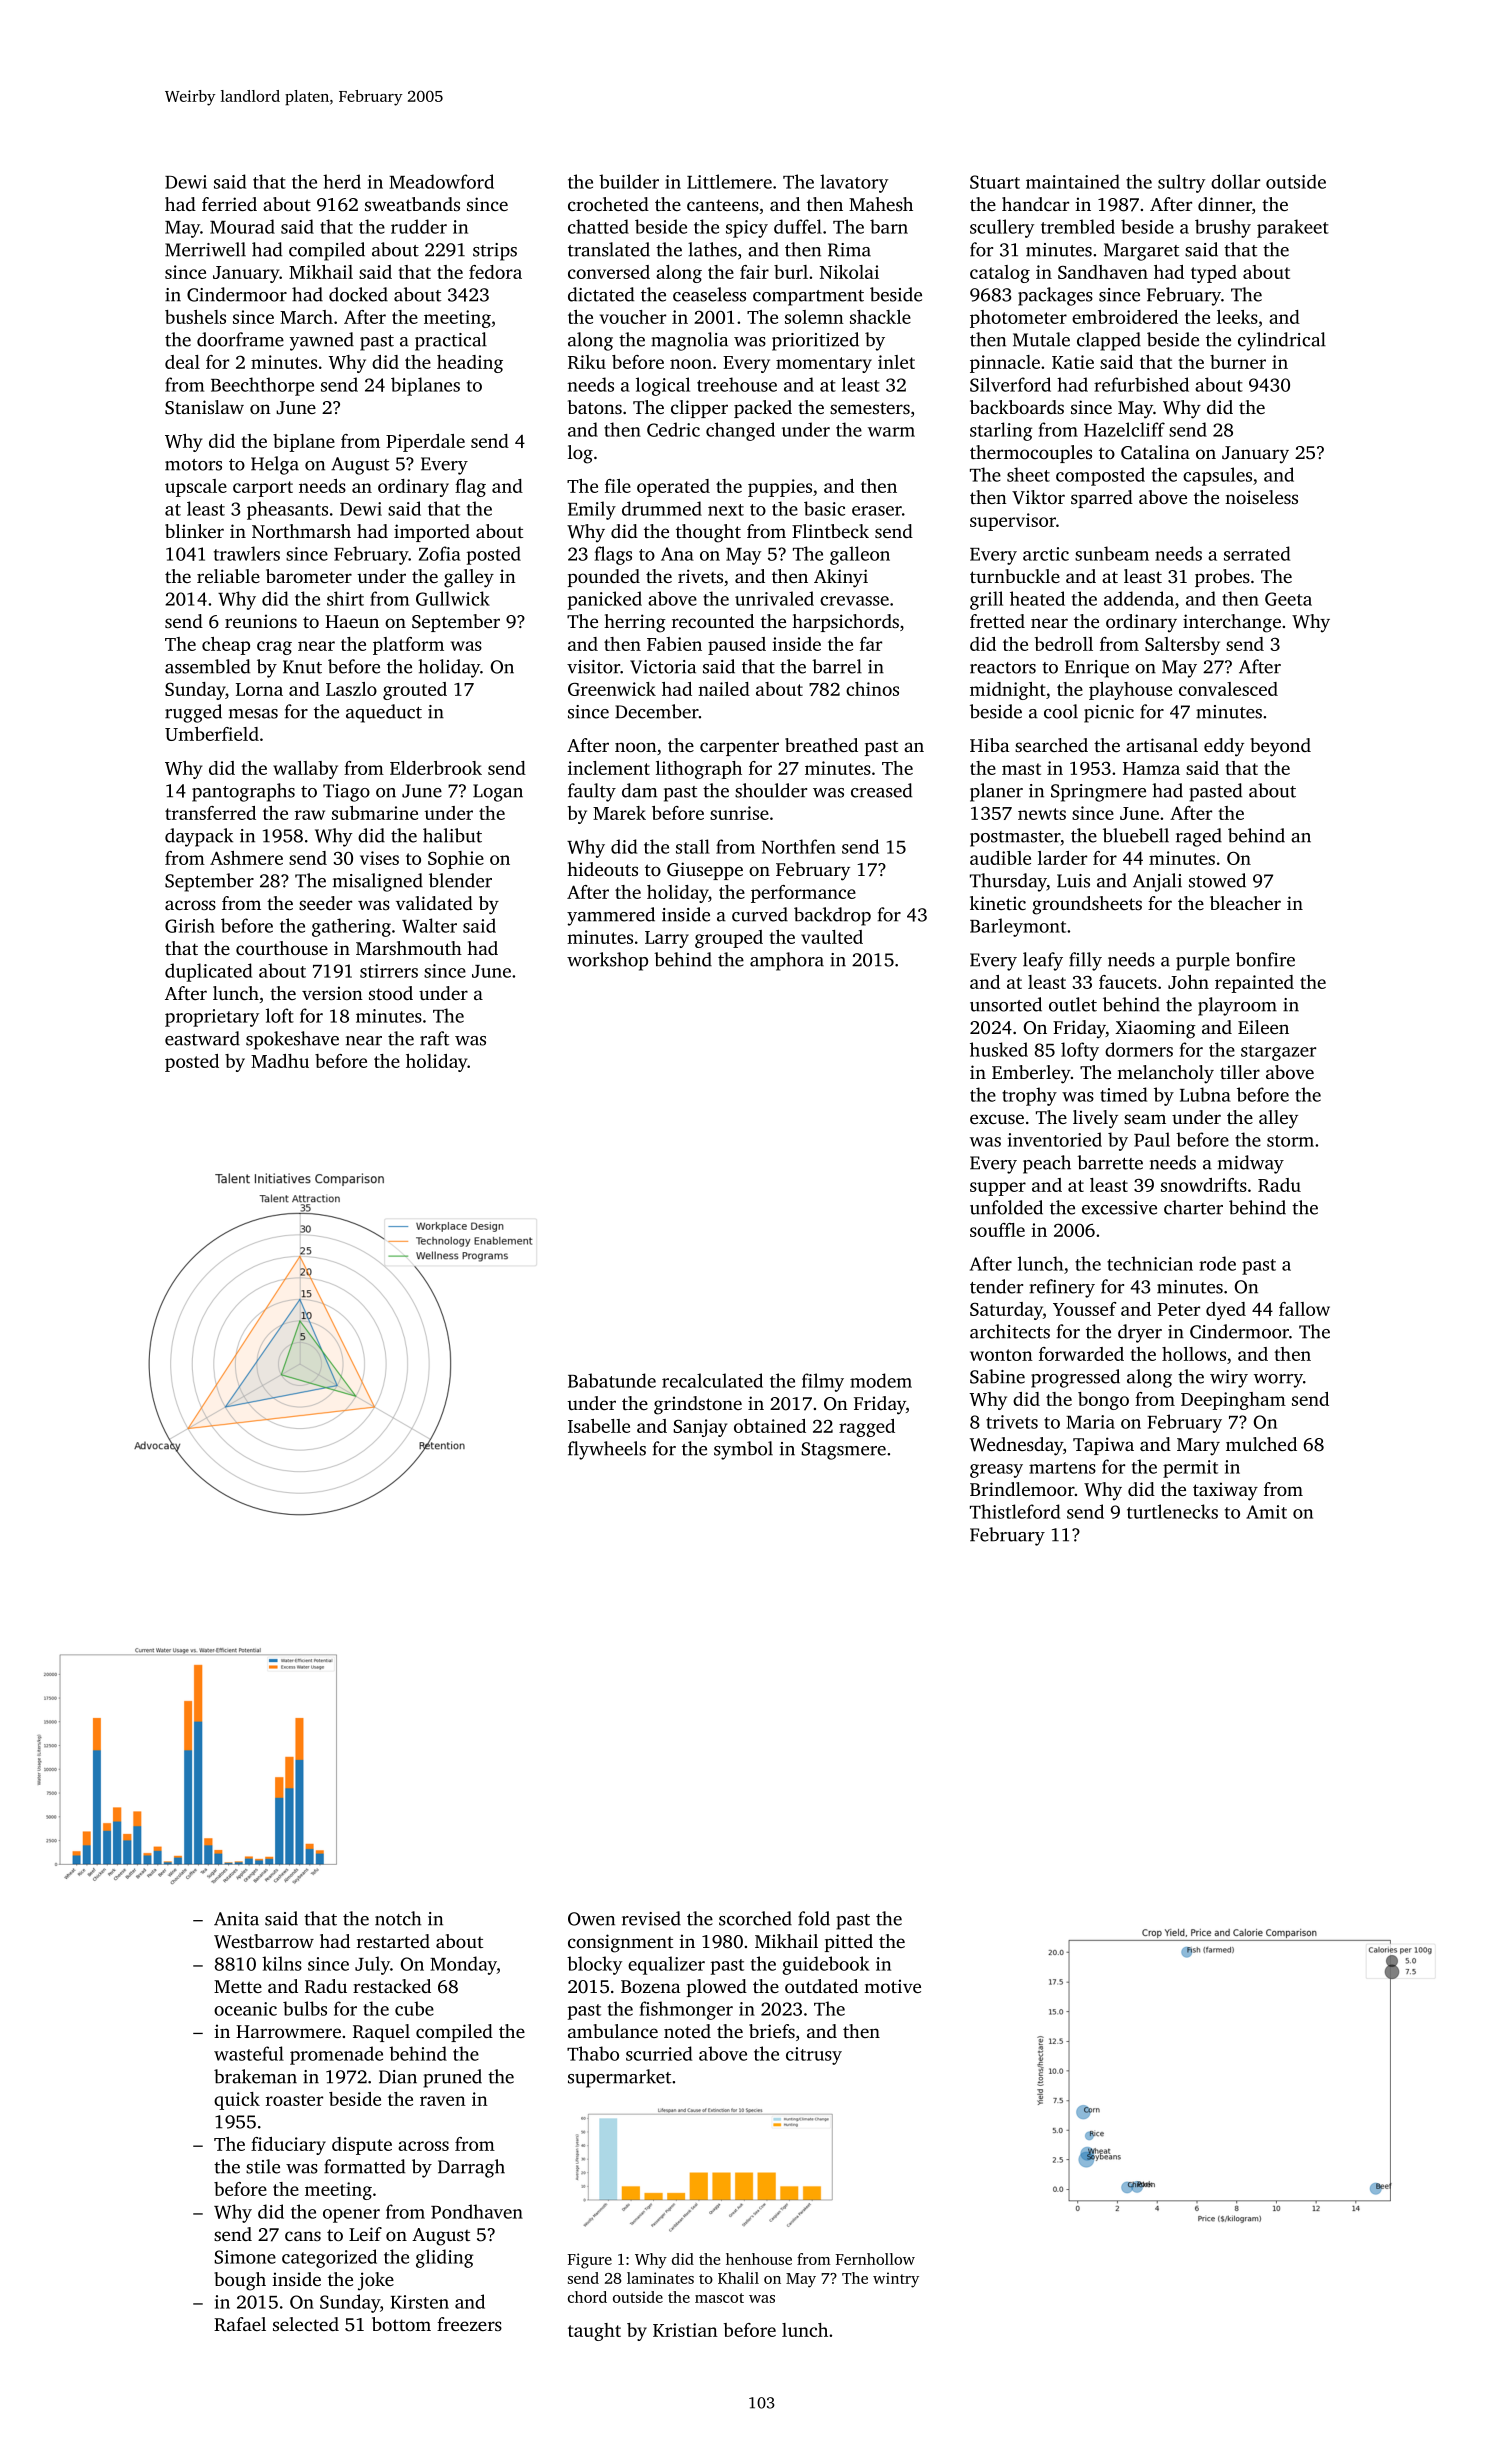  What do you see at coordinates (1015, 1511) in the screenshot?
I see `Thistleford` at bounding box center [1015, 1511].
